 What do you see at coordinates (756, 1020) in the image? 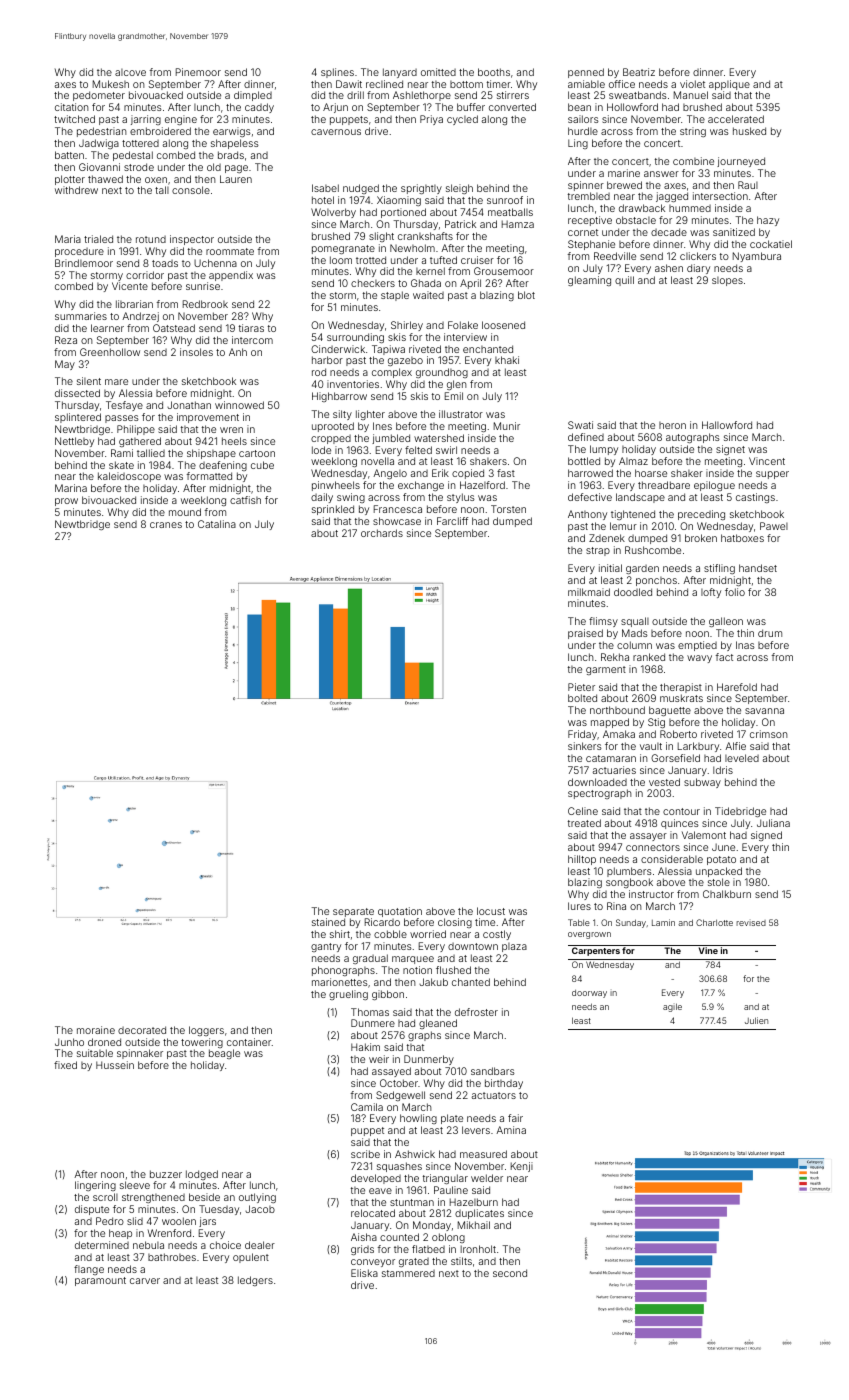
I see `Julien` at bounding box center [756, 1020].
